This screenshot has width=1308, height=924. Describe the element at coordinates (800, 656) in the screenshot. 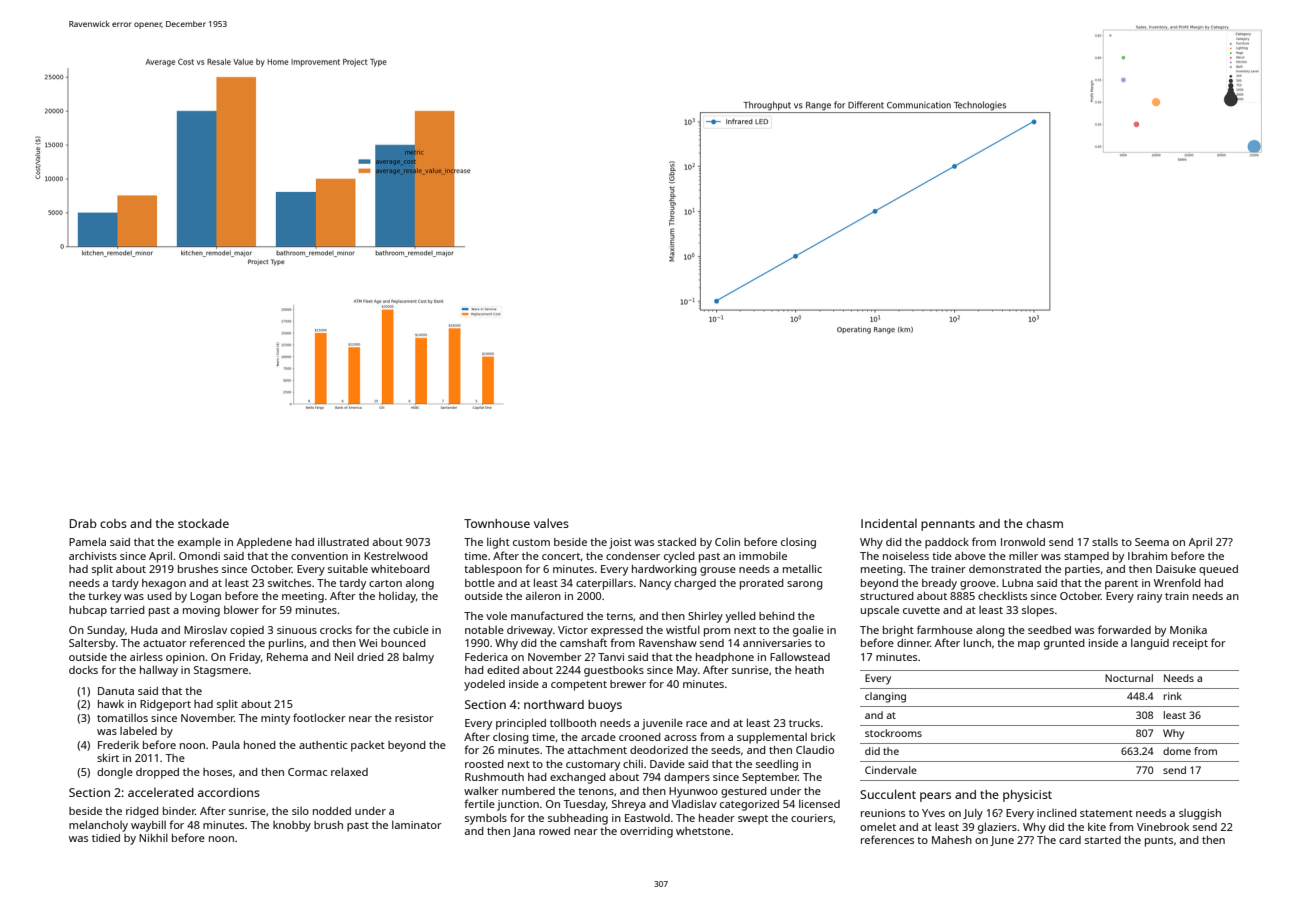

I see `Fallowstead` at that location.
